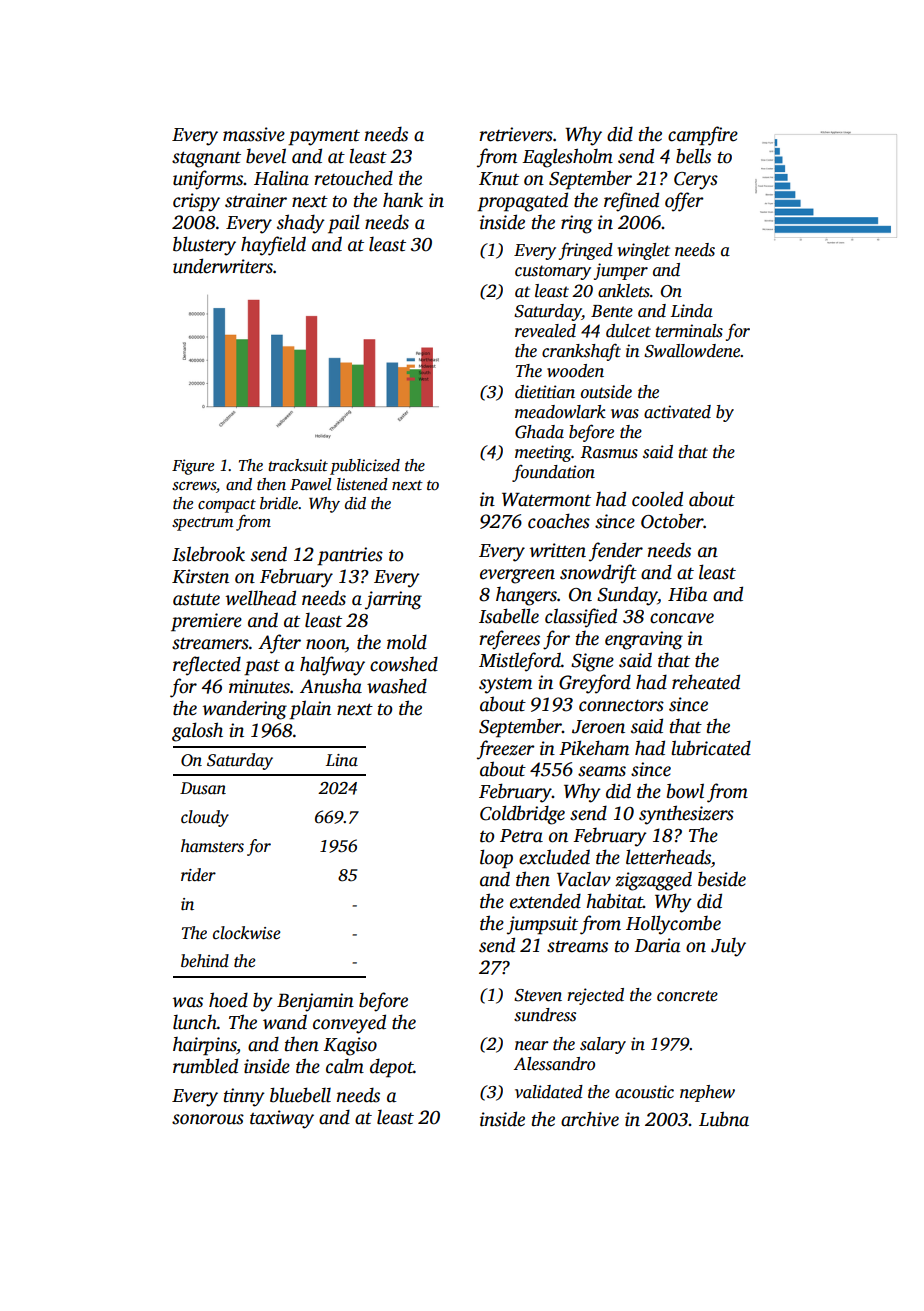 The width and height of the page is (924, 1311). I want to click on cooled, so click(657, 499).
